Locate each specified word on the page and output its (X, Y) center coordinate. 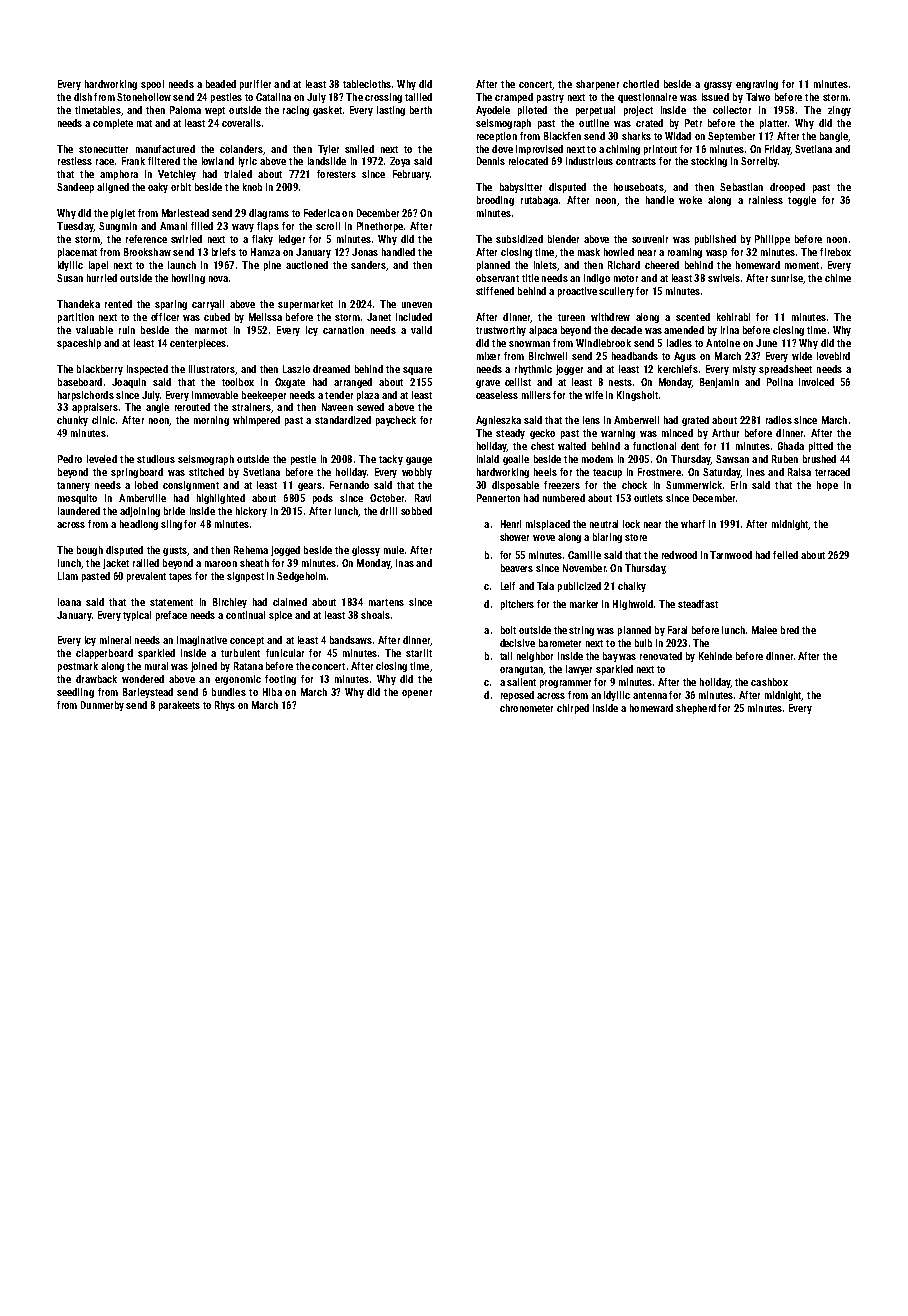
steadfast (698, 604)
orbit (181, 187)
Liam (68, 576)
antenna (650, 695)
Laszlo (296, 369)
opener (417, 694)
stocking (709, 162)
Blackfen (562, 136)
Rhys (225, 706)
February (411, 175)
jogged (285, 551)
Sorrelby (759, 162)
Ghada (791, 446)
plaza (368, 396)
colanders (241, 149)
